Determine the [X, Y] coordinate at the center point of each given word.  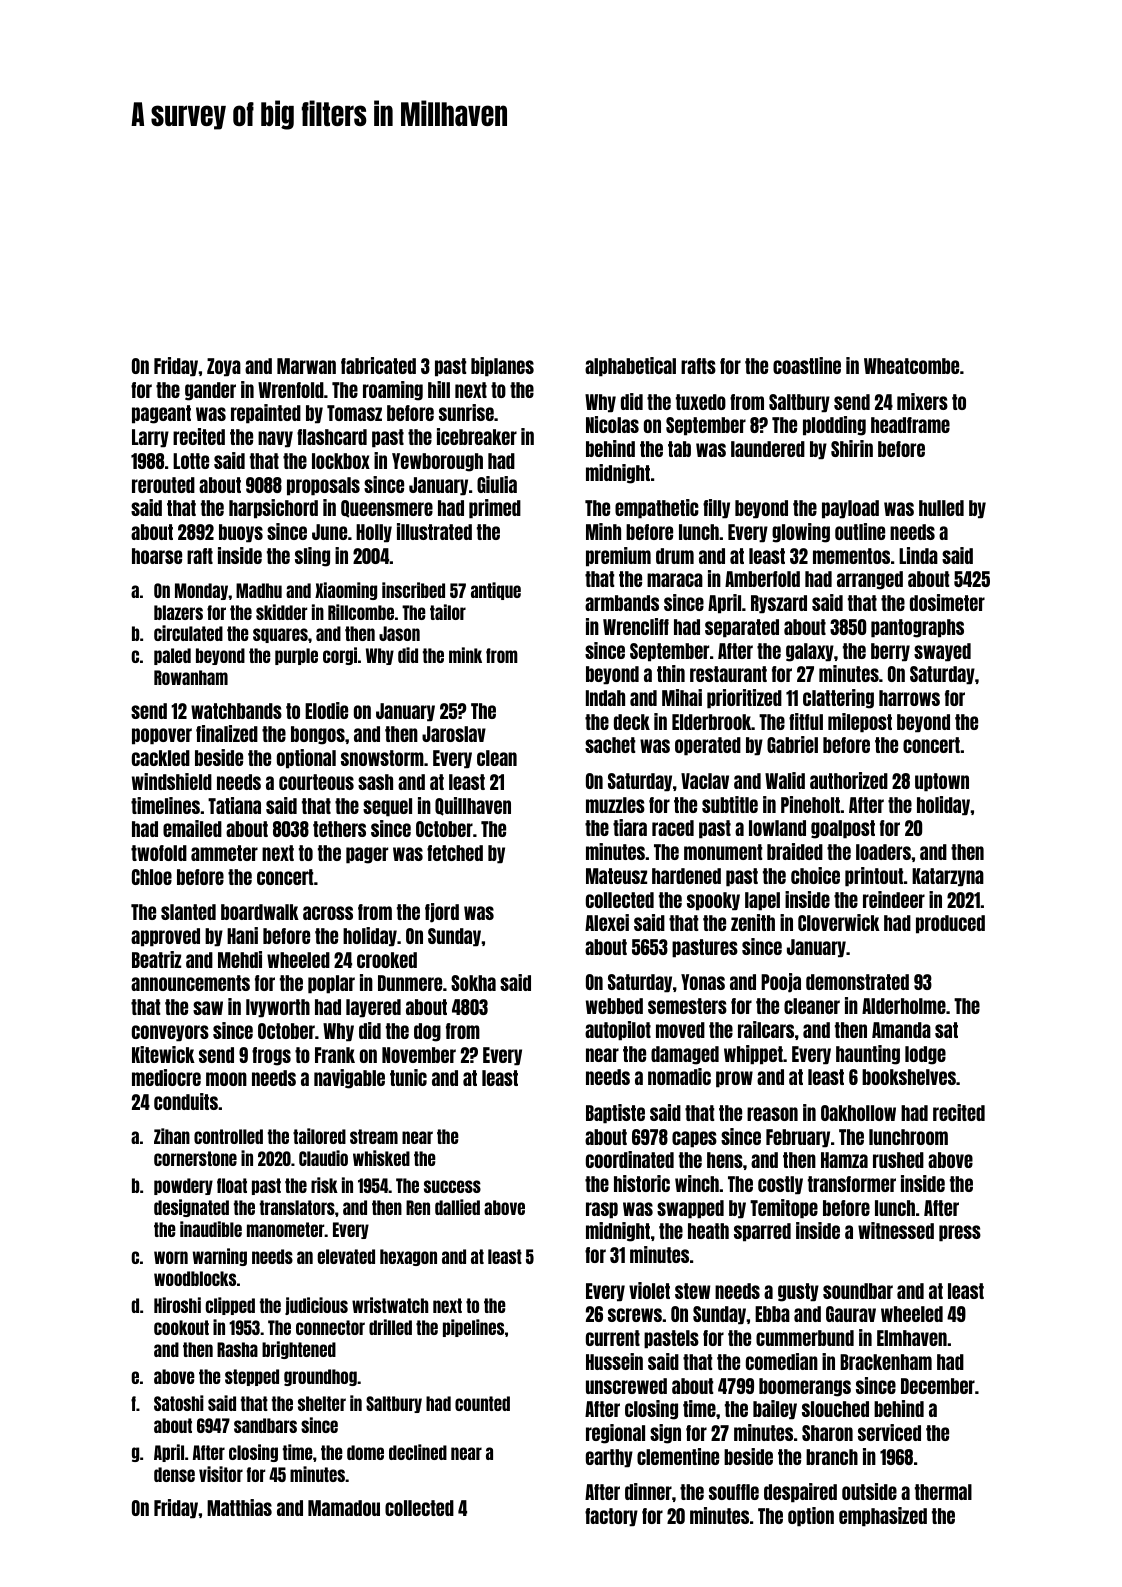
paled [172, 656]
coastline [807, 365]
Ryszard [779, 604]
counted [482, 1403]
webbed [614, 1006]
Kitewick [163, 1054]
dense [174, 1474]
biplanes [502, 367]
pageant [161, 414]
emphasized [883, 1517]
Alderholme [904, 1006]
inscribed [413, 590]
